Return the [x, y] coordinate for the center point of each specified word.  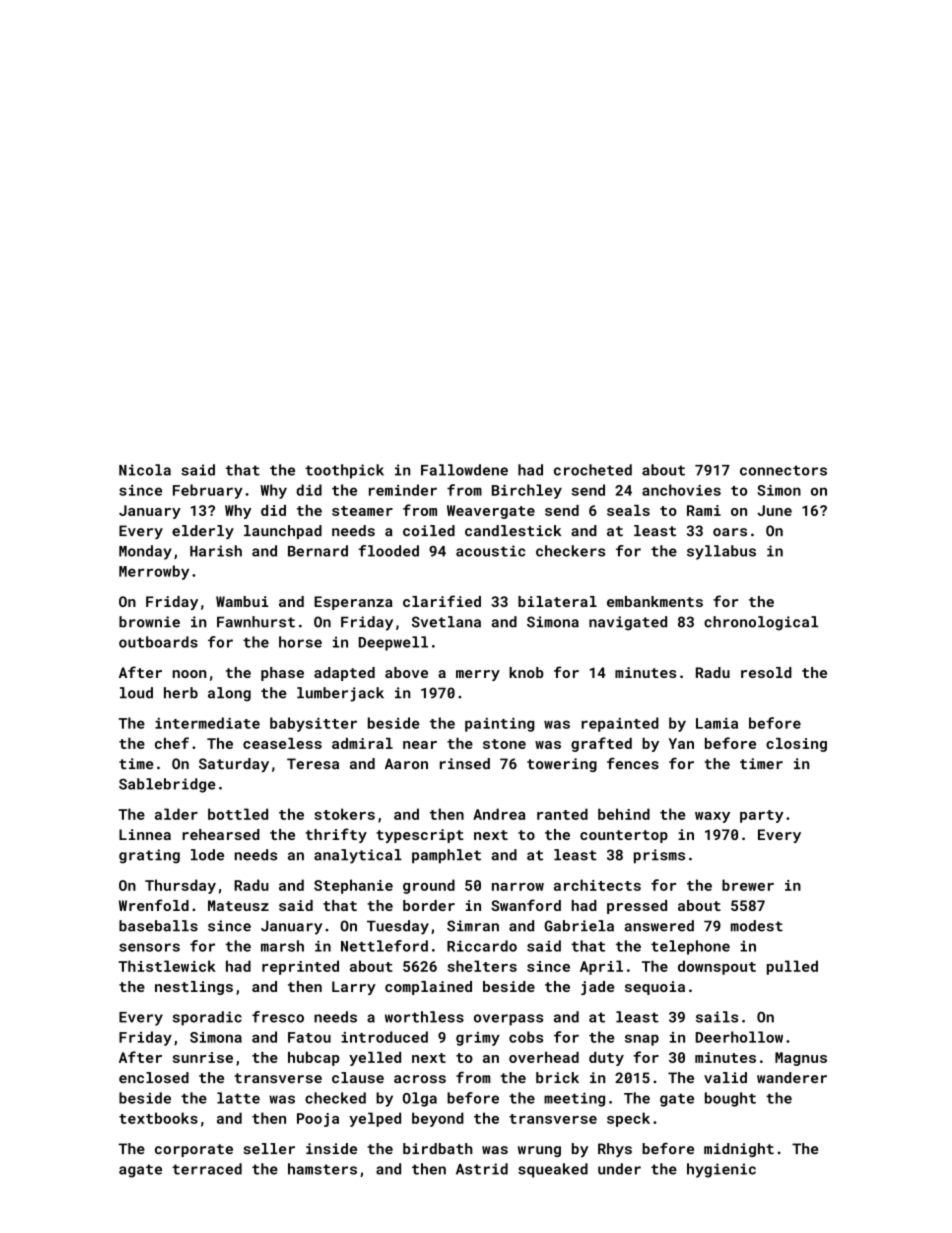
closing [796, 745]
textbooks [158, 1118]
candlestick [513, 531]
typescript [420, 836]
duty [606, 1059]
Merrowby [154, 572]
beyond [438, 1119]
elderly [203, 532]
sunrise [203, 1057]
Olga [420, 1099]
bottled [238, 814]
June [775, 510]
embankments [655, 601]
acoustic [490, 551]
